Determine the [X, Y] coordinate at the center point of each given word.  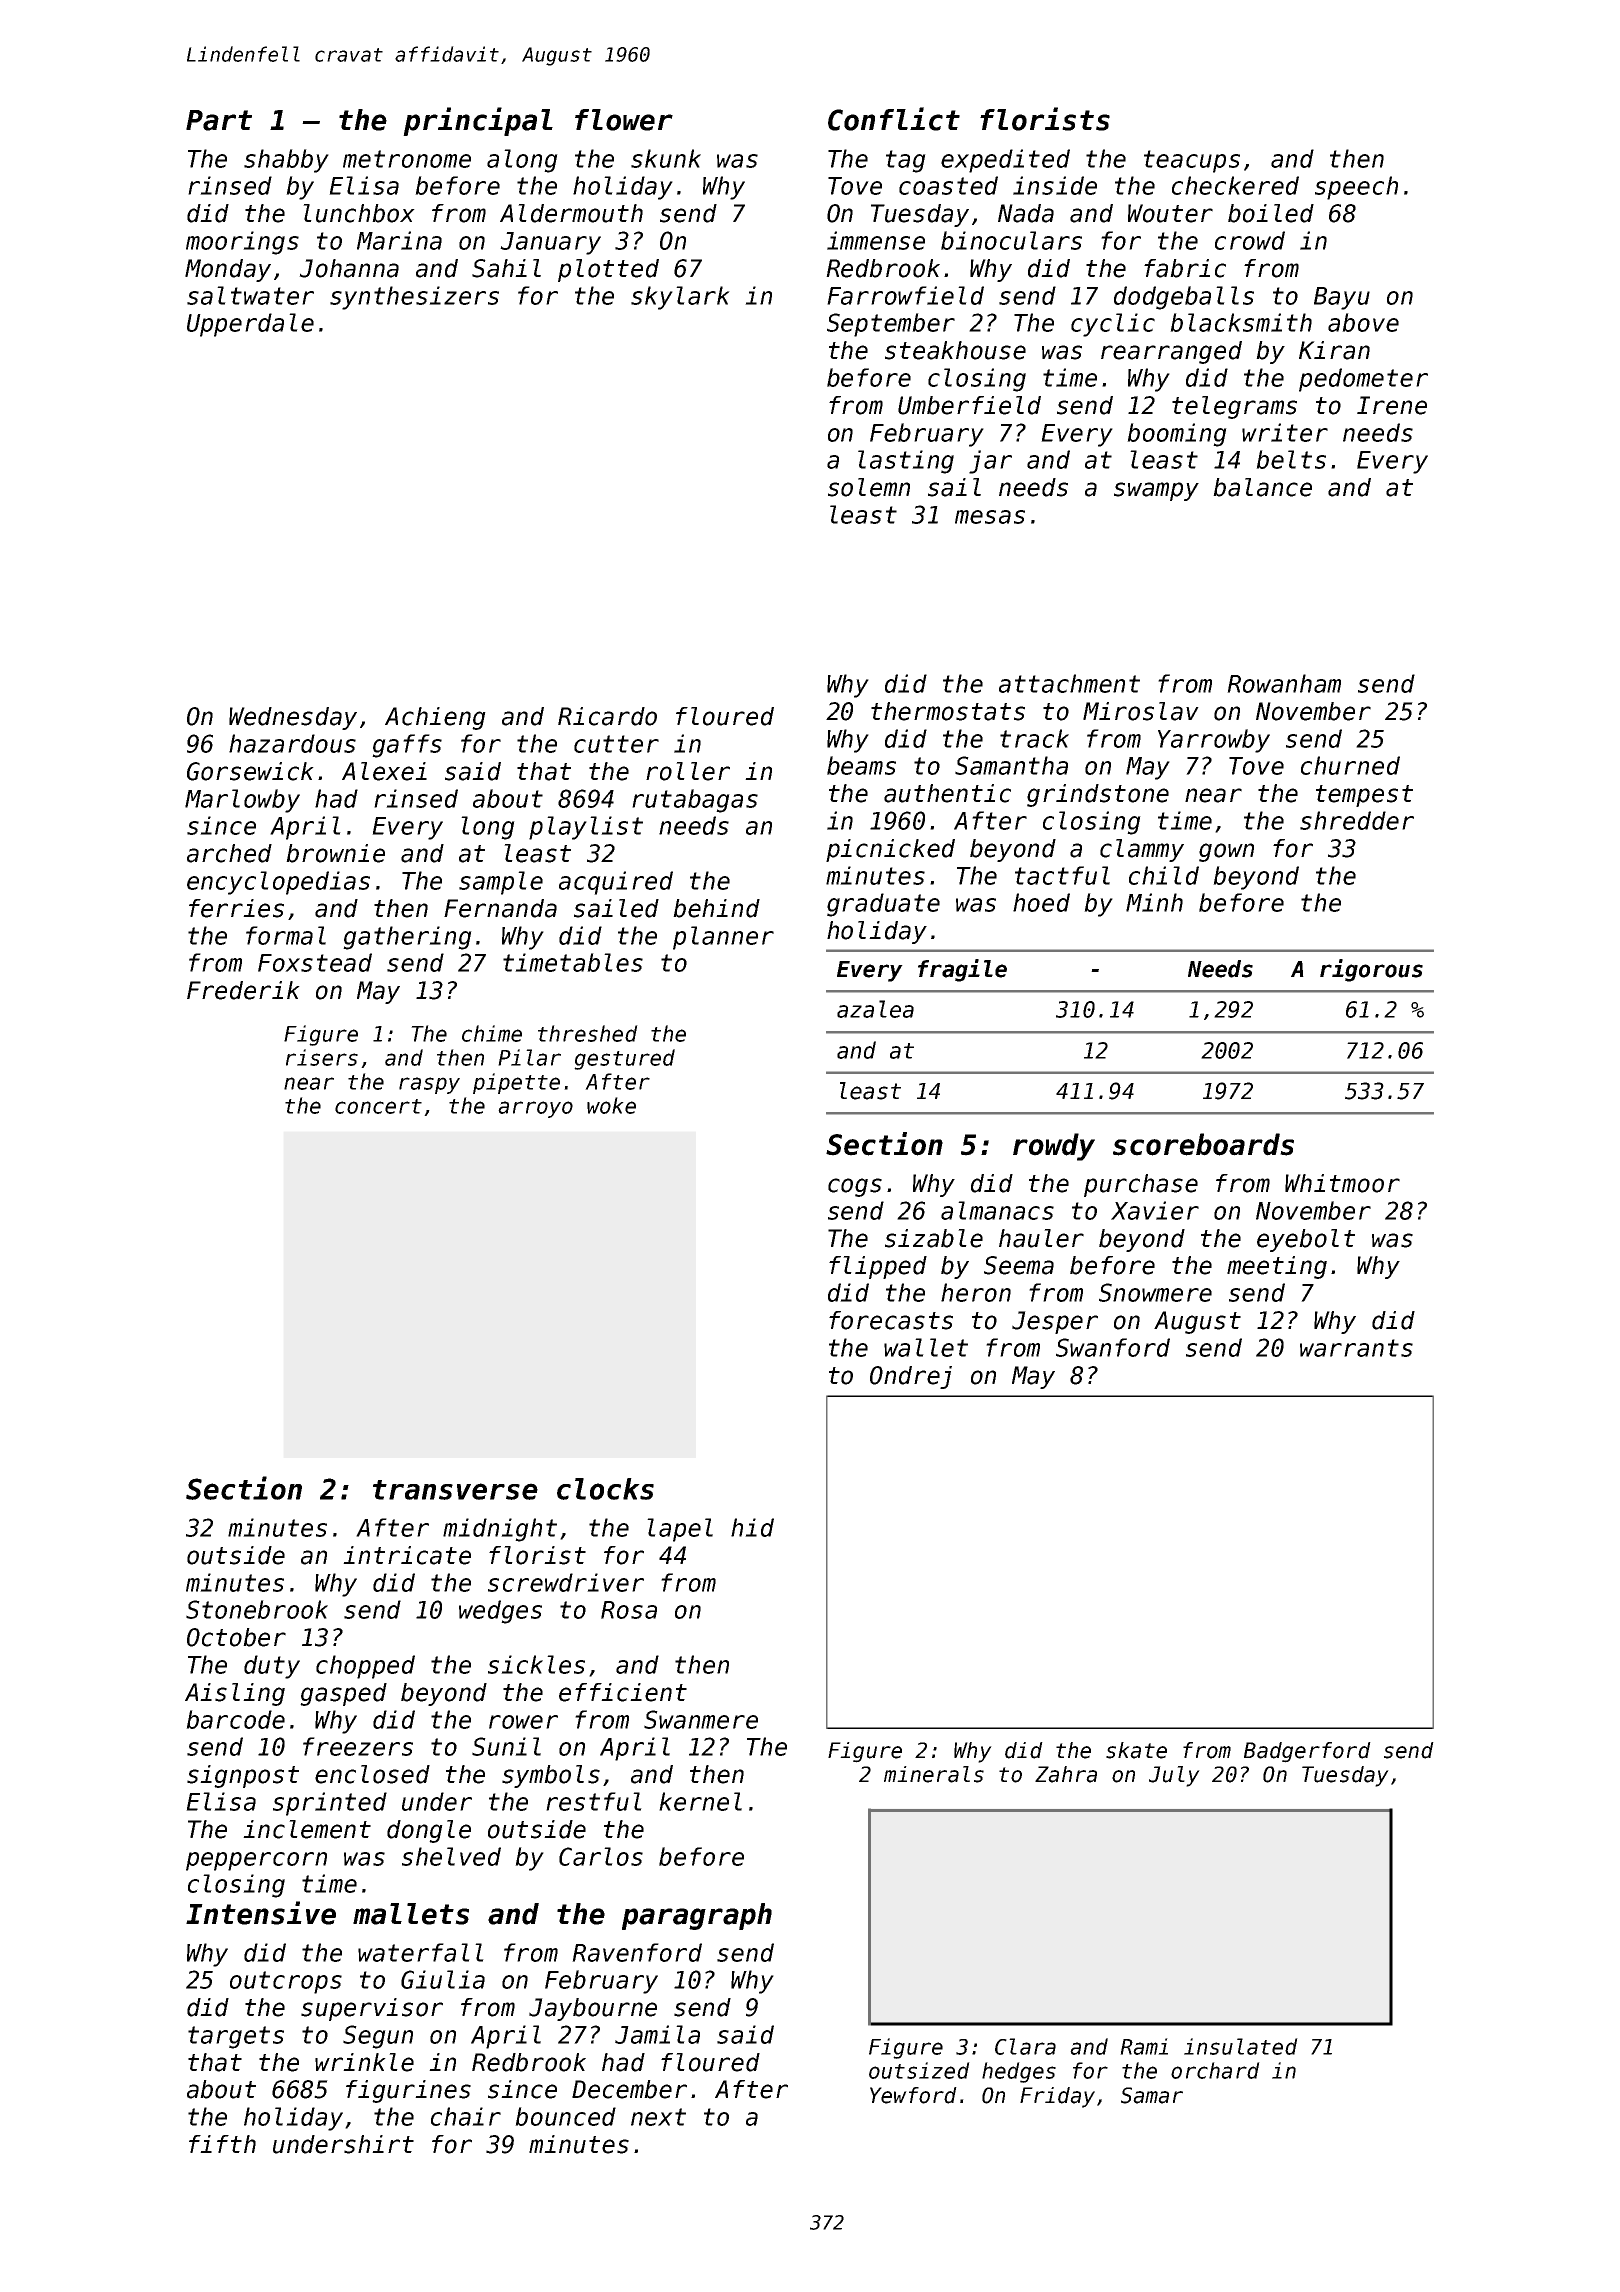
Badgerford [1307, 1752]
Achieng [435, 718]
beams [861, 765]
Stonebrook [257, 1609]
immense [876, 240]
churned [1350, 765]
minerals [934, 1774]
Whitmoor [1342, 1183]
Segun [378, 2037]
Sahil [506, 268]
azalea [875, 1009]
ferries [236, 908]
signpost [243, 1776]
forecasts [891, 1320]
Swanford [1113, 1347]
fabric [1185, 268]
